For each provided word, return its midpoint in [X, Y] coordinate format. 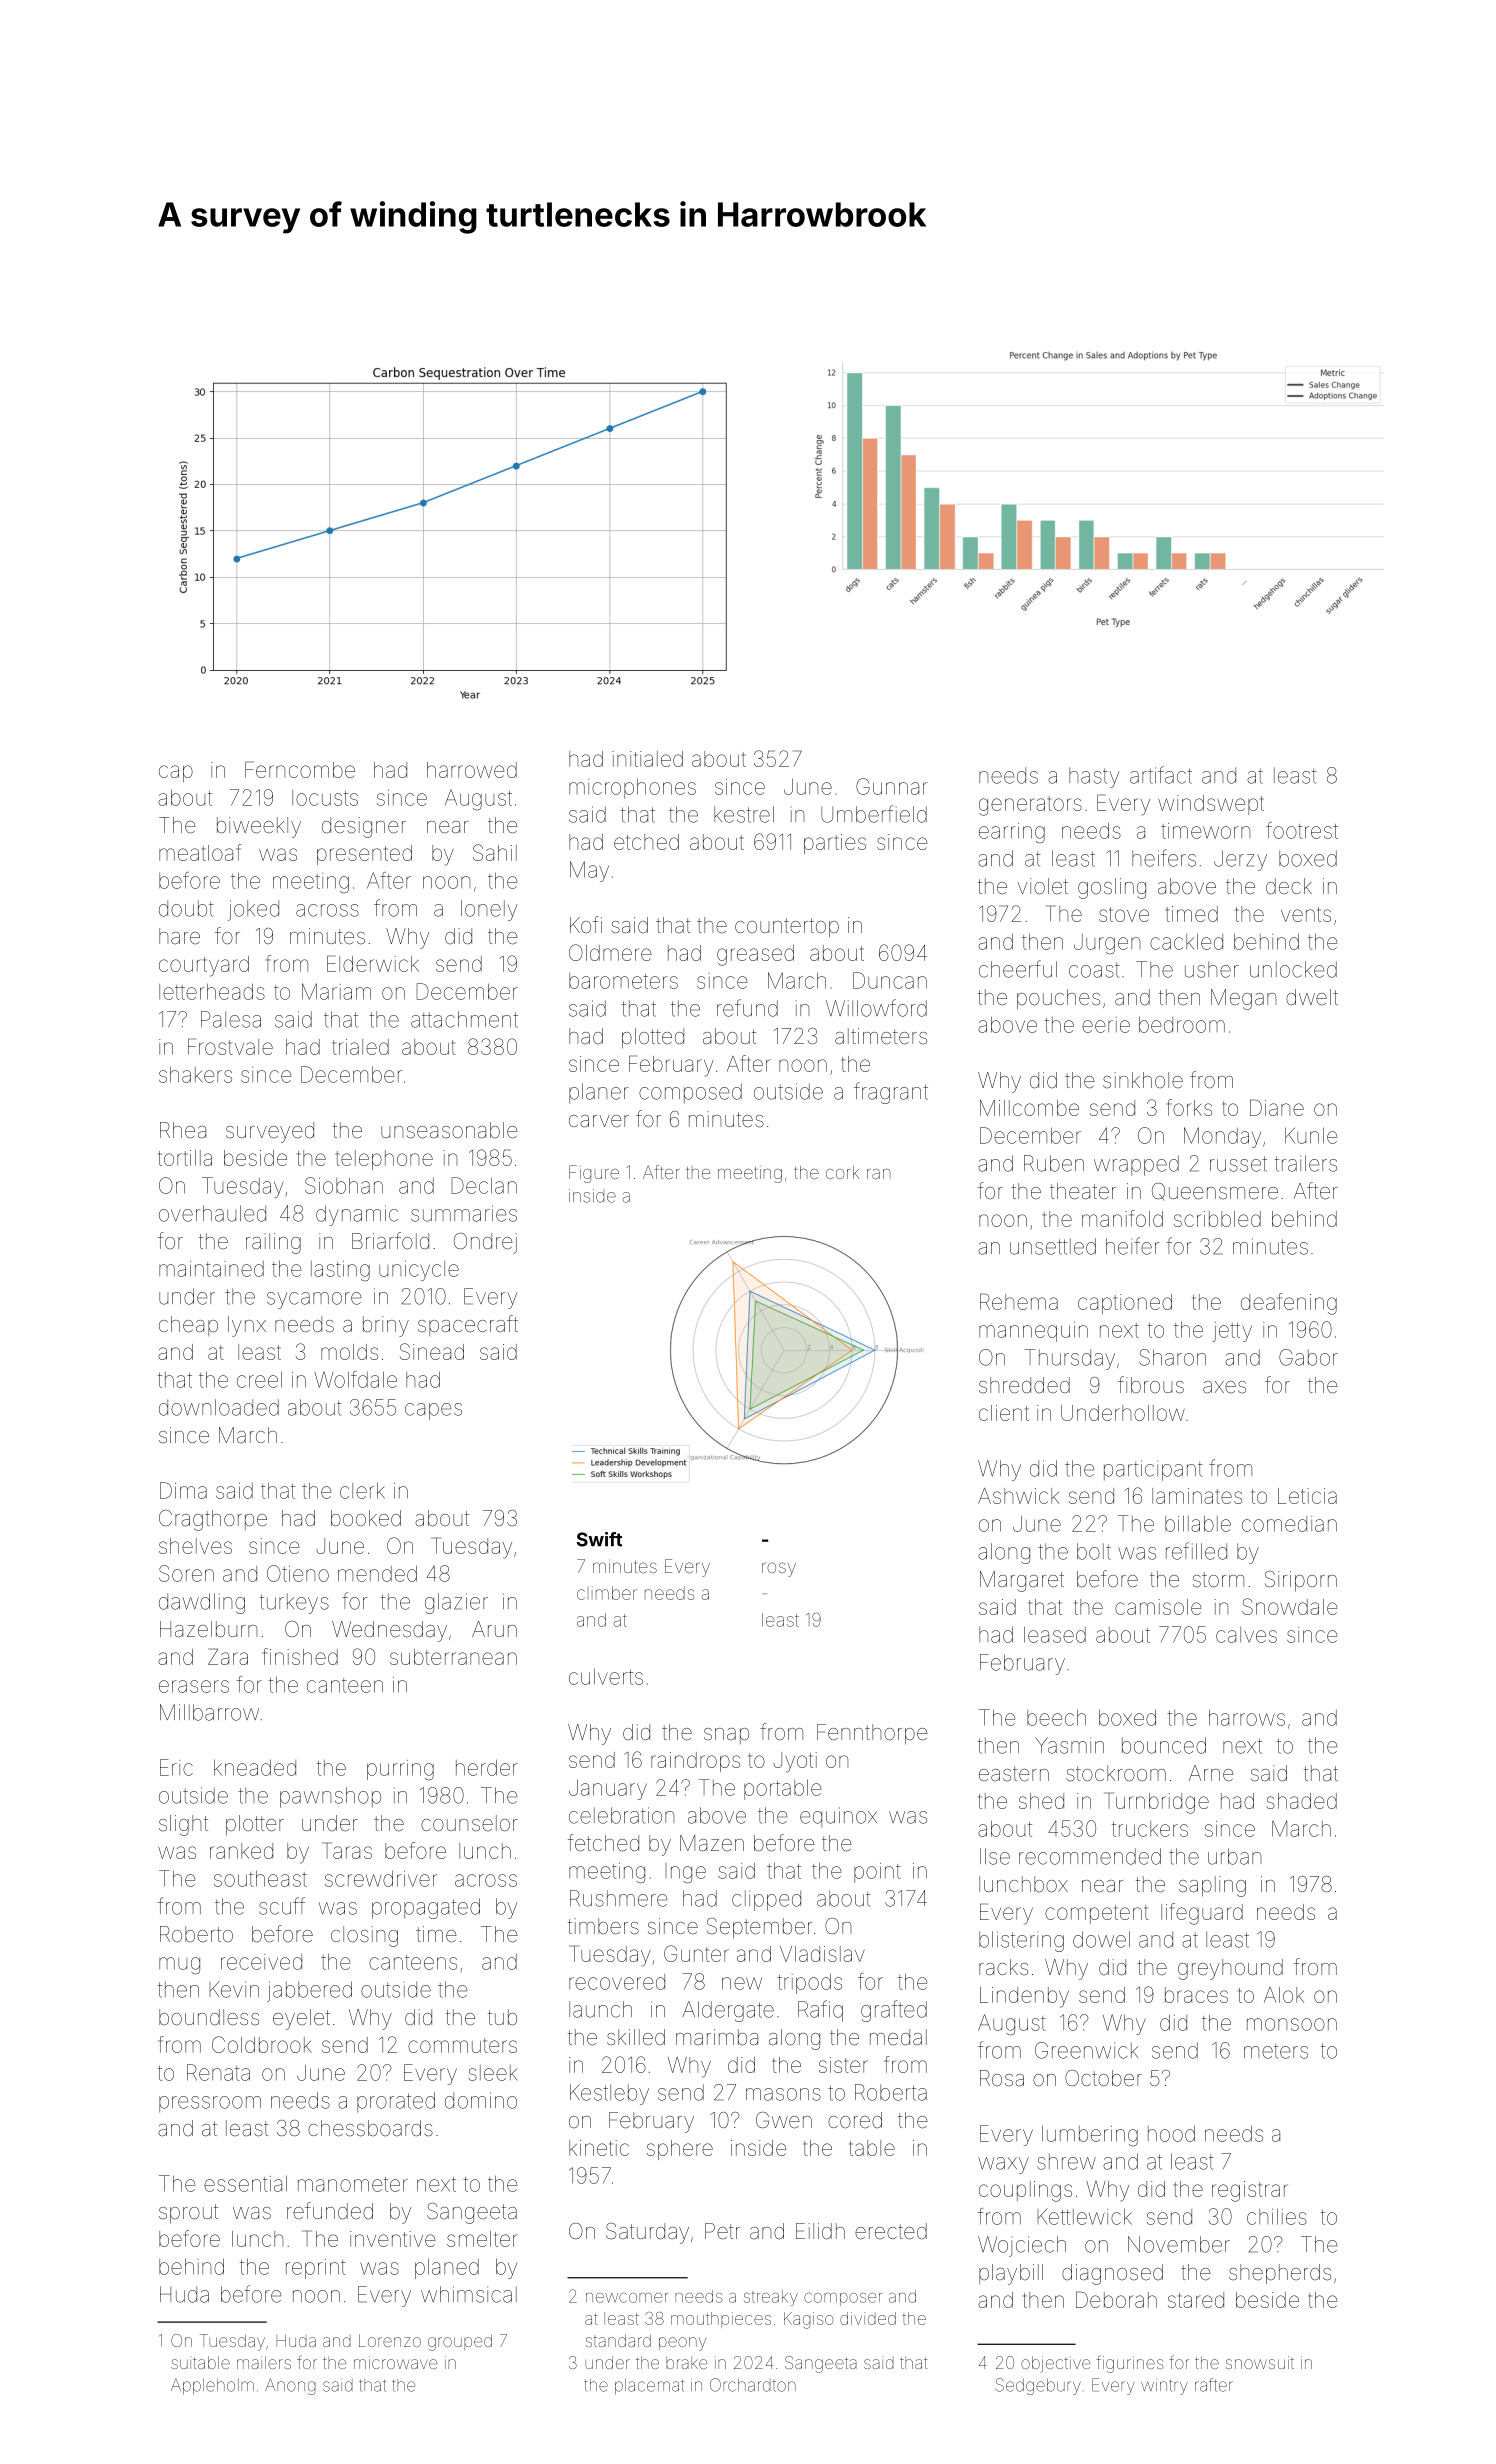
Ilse [995, 1856]
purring [400, 1770]
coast [1094, 970]
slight [183, 1825]
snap [726, 1736]
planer [599, 1093]
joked [253, 910]
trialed [360, 1047]
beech [1056, 1717]
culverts [606, 1676]
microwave [395, 2362]
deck [1289, 886]
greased [755, 955]
